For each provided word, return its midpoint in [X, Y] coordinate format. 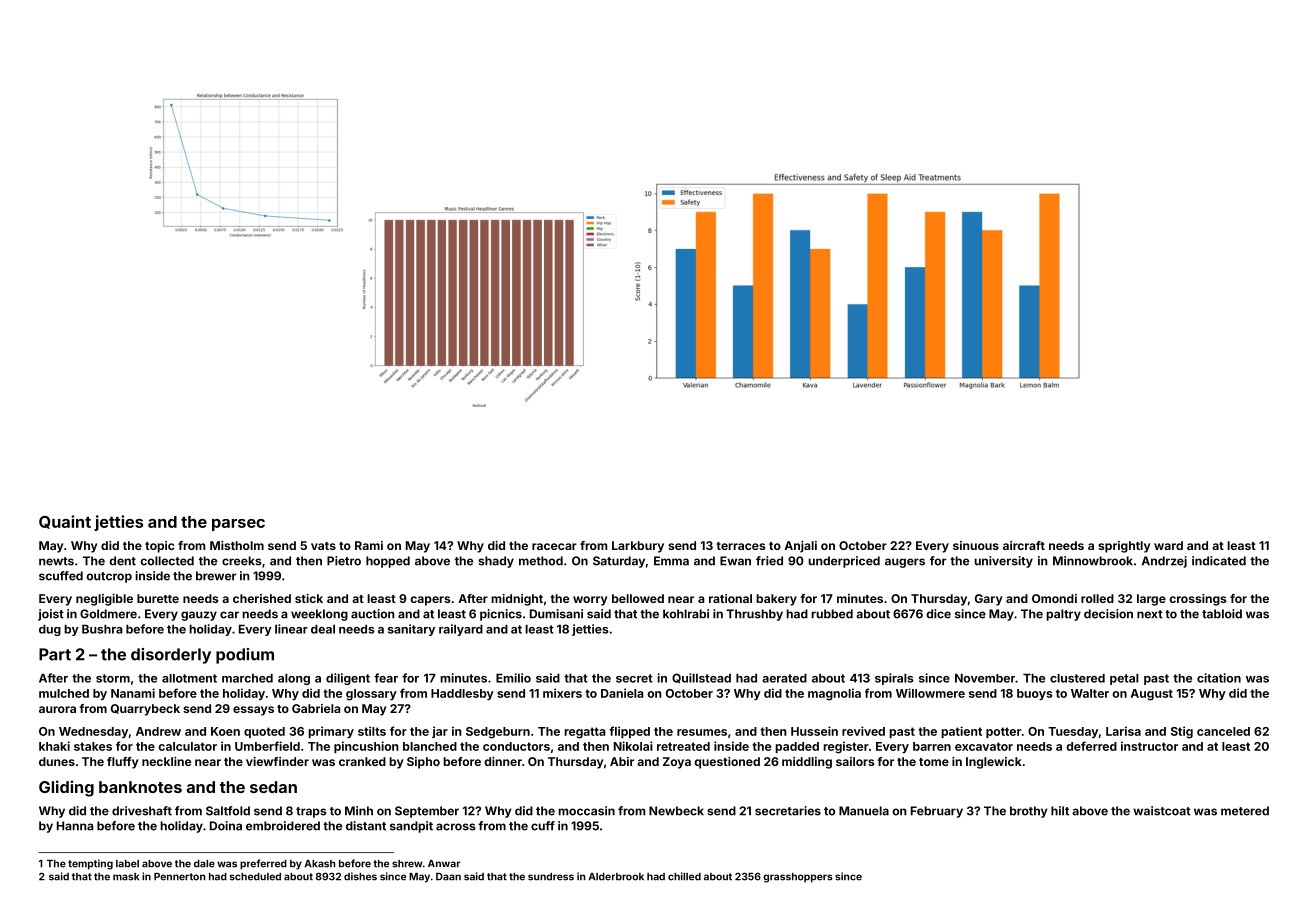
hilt [1060, 811]
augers [905, 563]
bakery [776, 600]
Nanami [133, 693]
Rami [369, 545]
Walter [1090, 693]
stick [309, 598]
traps [311, 812]
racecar [554, 546]
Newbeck [676, 811]
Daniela [622, 693]
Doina [226, 826]
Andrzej [1164, 562]
